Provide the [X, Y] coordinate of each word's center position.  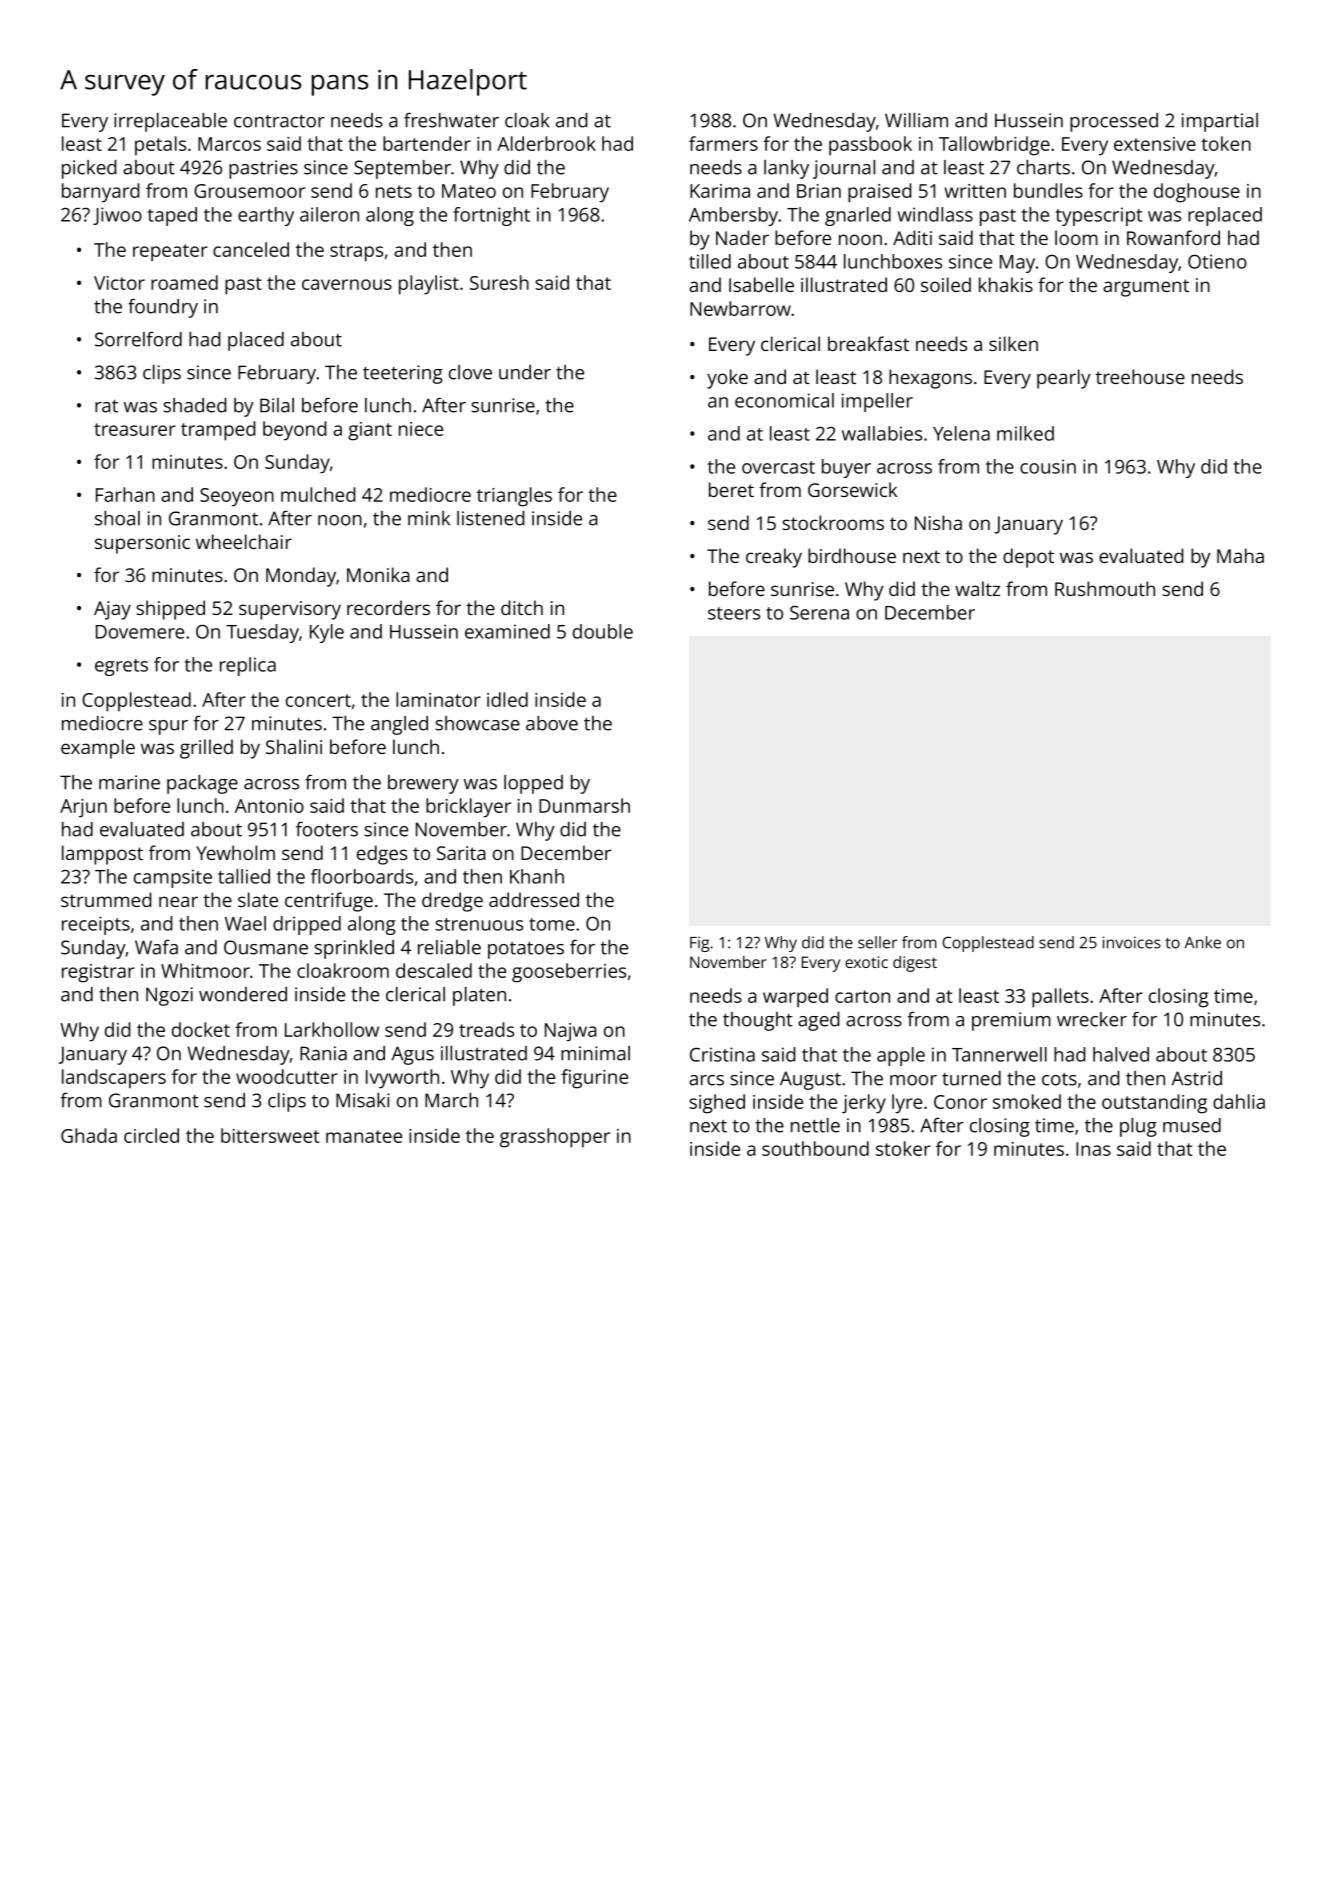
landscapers [114, 1079]
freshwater [451, 120]
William [916, 120]
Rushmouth [1105, 588]
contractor [279, 121]
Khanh [537, 876]
